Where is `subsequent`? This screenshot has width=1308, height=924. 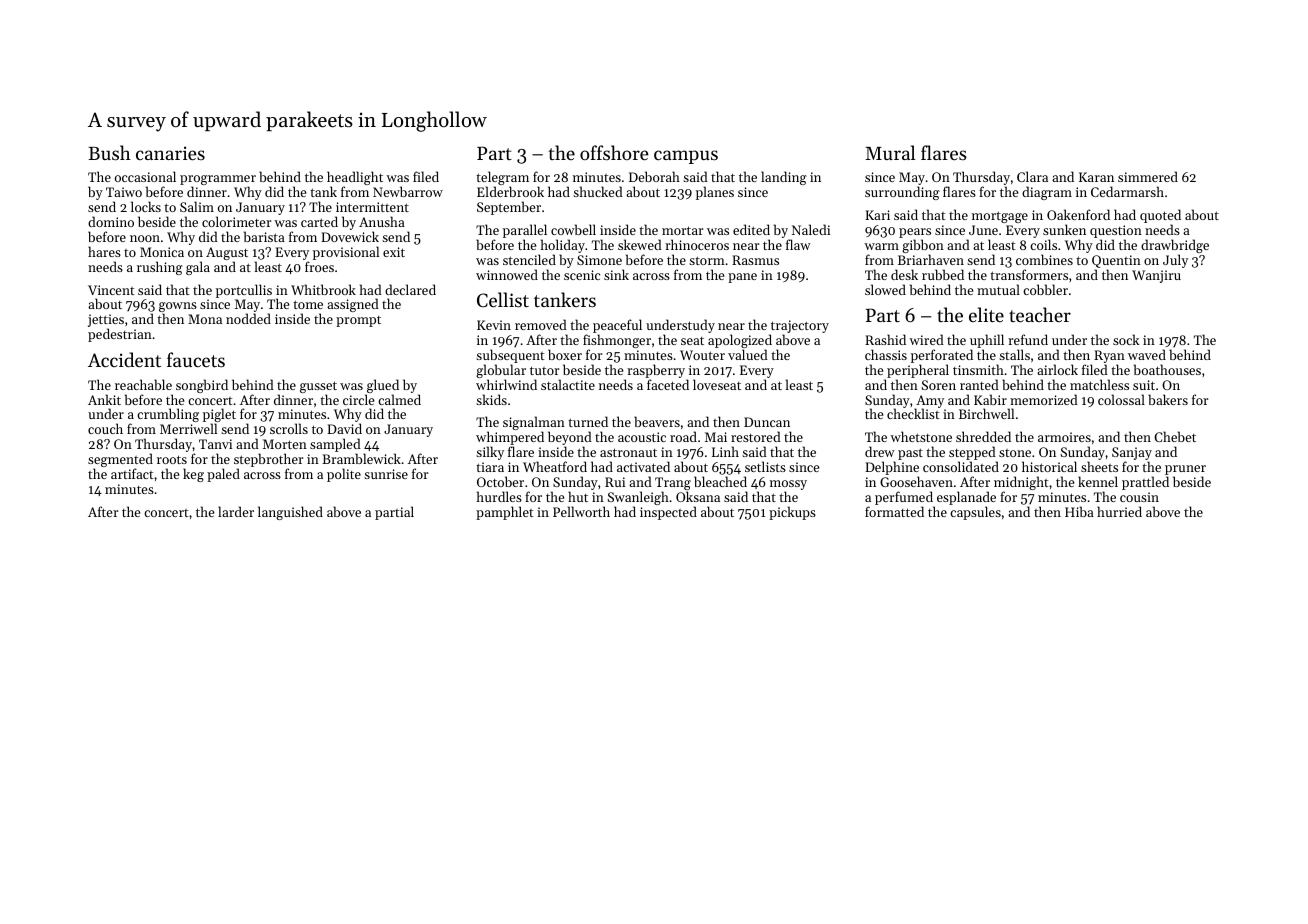 subsequent is located at coordinates (510, 356).
